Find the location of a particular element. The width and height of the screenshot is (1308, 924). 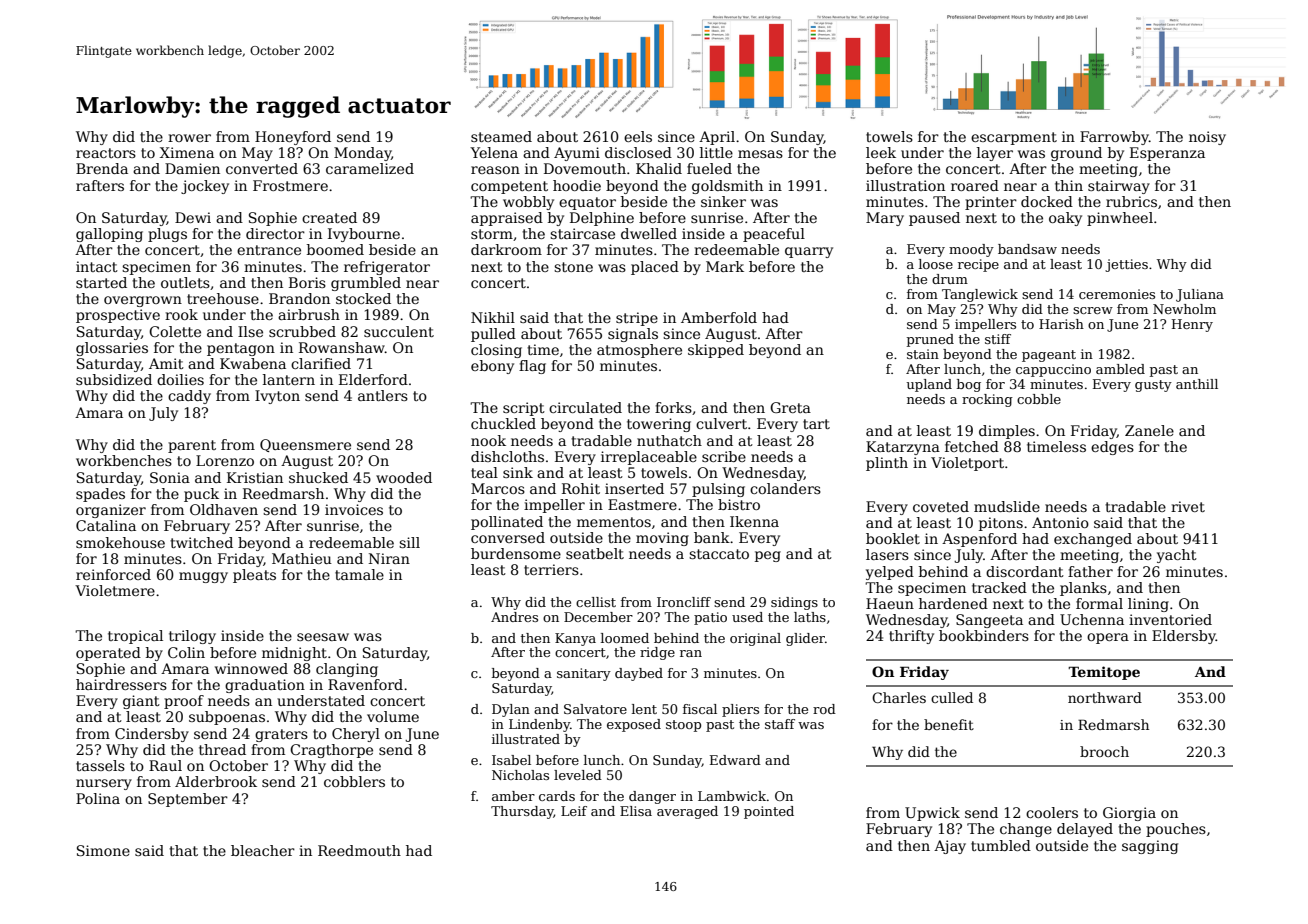

sanitary is located at coordinates (584, 674).
